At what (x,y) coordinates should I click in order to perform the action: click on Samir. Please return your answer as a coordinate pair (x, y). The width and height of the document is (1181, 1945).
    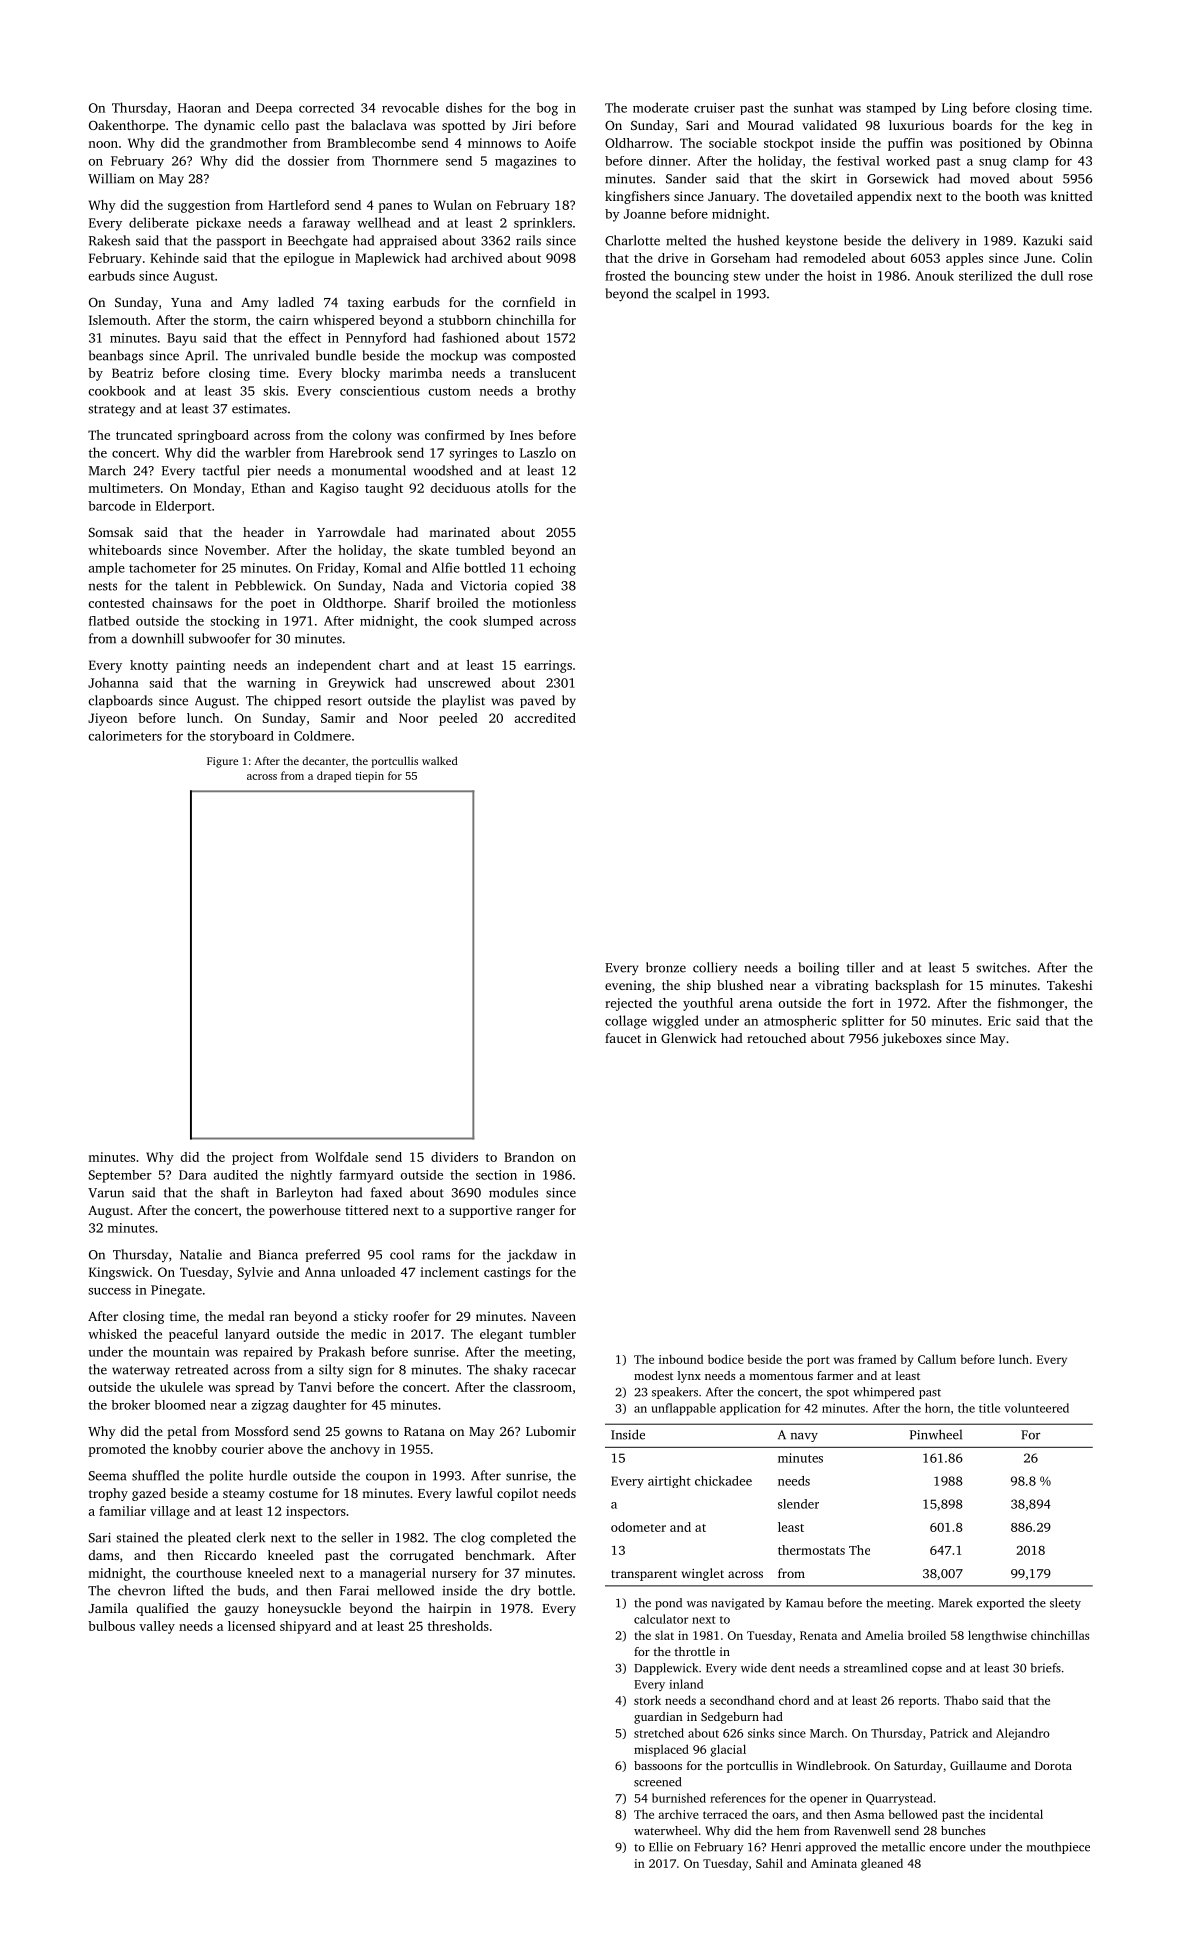
    Looking at the image, I should click on (338, 718).
